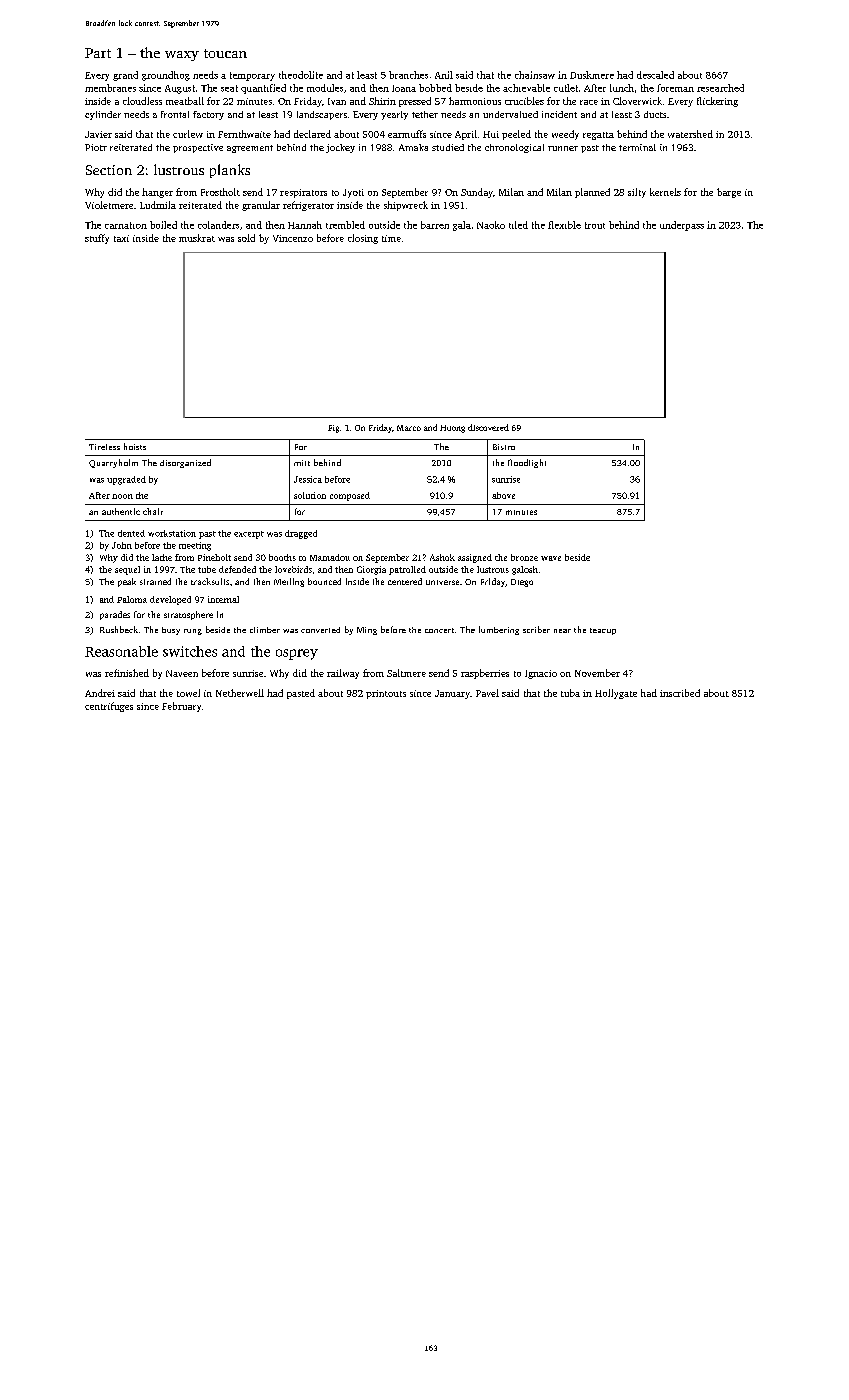 Image resolution: width=849 pixels, height=1400 pixels. Describe the element at coordinates (405, 581) in the document. I see `centered` at that location.
